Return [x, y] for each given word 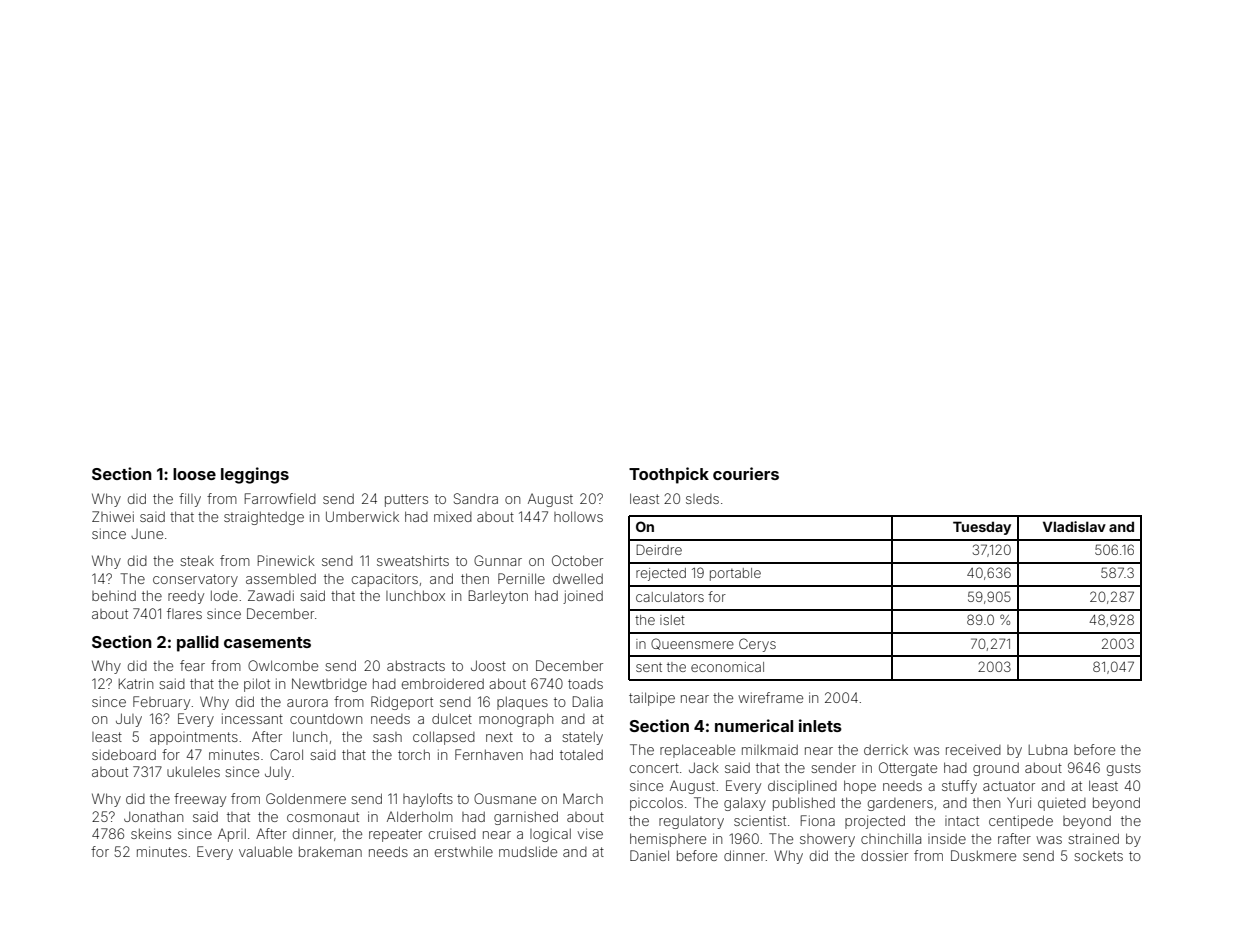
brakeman [330, 851]
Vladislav [1074, 526]
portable [735, 574]
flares [184, 613]
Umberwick [362, 516]
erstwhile [464, 851]
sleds [702, 499]
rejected [661, 574]
